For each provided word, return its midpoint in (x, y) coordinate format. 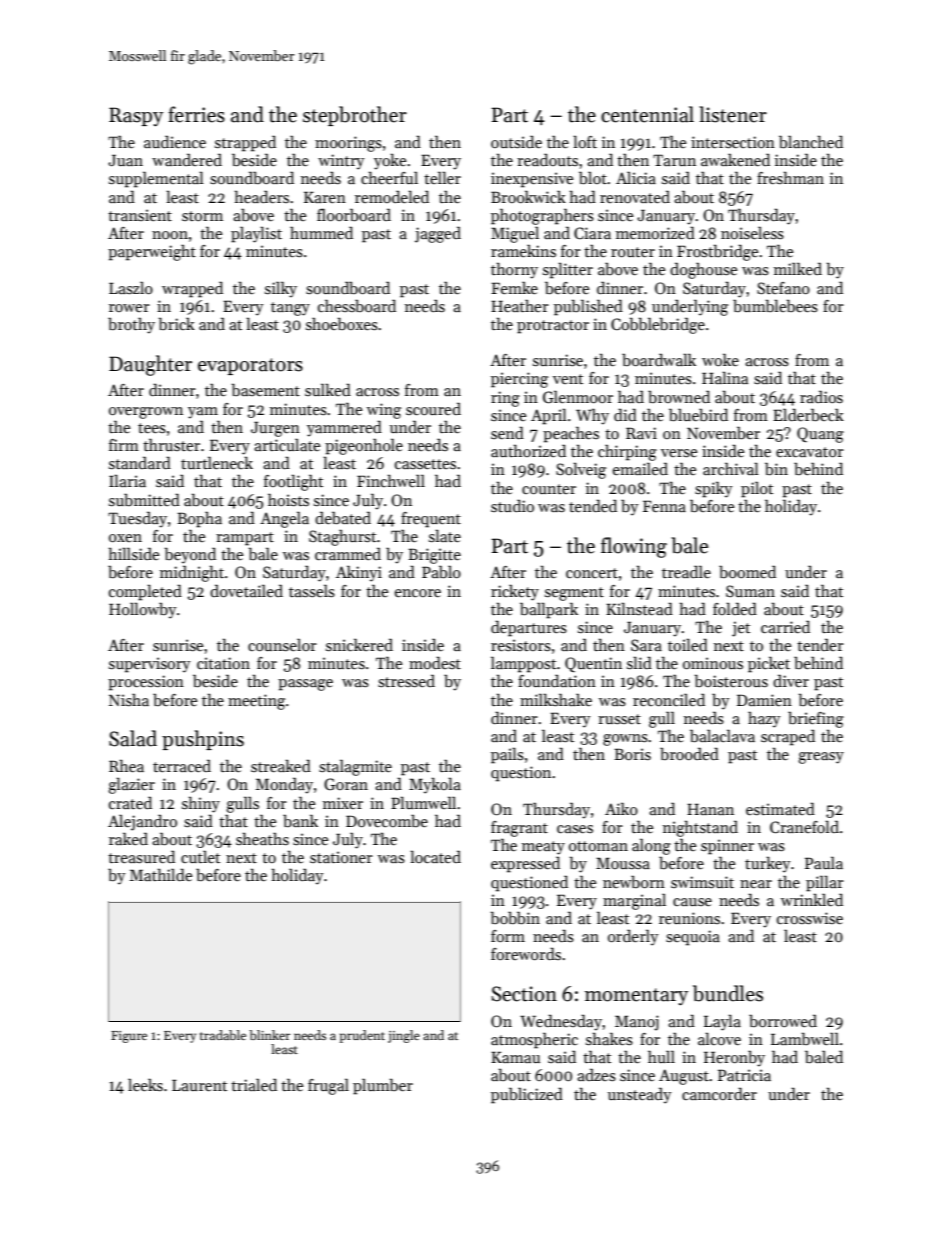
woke (720, 360)
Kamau (515, 1057)
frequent (431, 520)
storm (202, 216)
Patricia (744, 1075)
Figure (129, 1037)
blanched (811, 142)
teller (442, 178)
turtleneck (217, 463)
